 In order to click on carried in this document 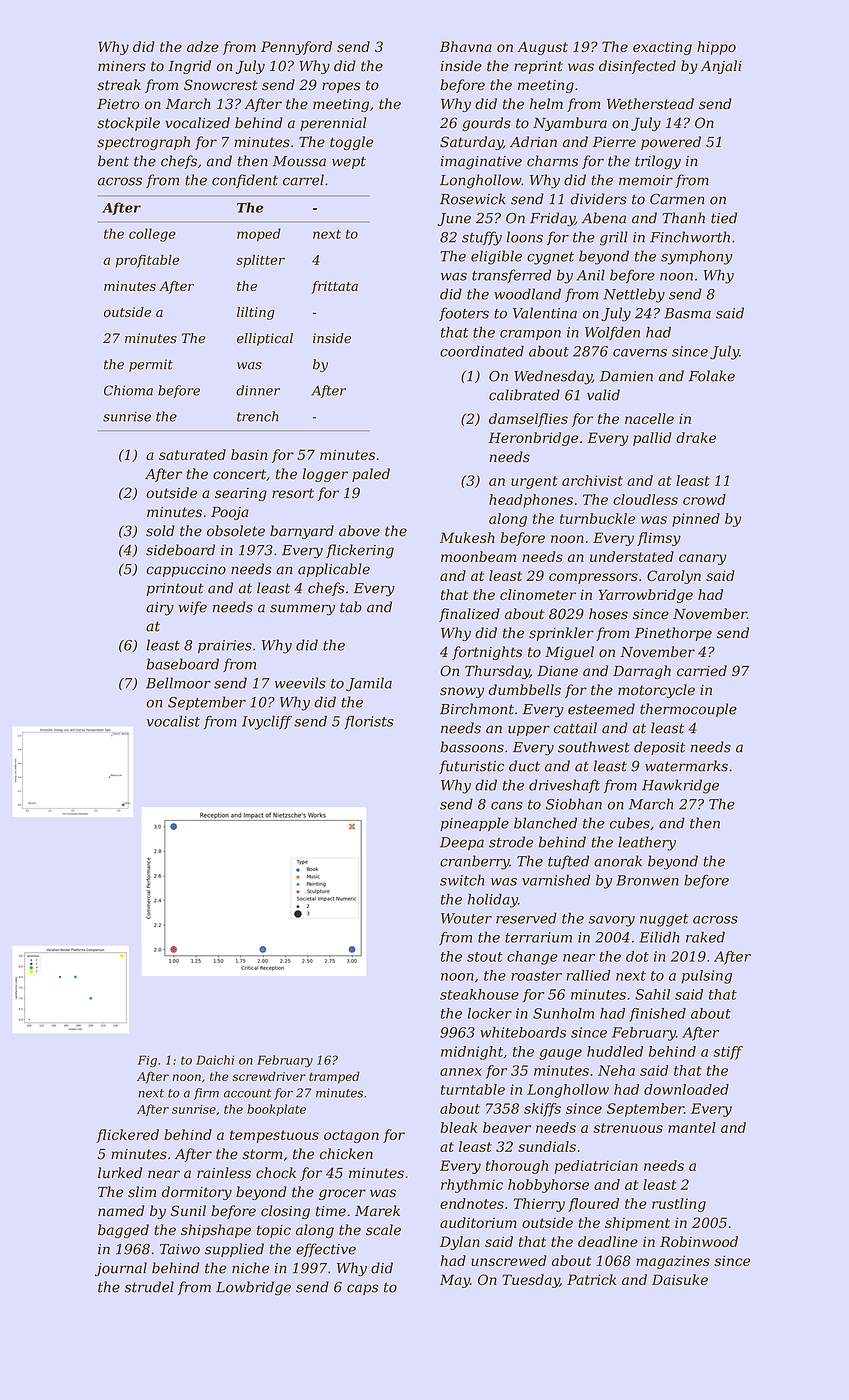, I will do `click(702, 671)`.
